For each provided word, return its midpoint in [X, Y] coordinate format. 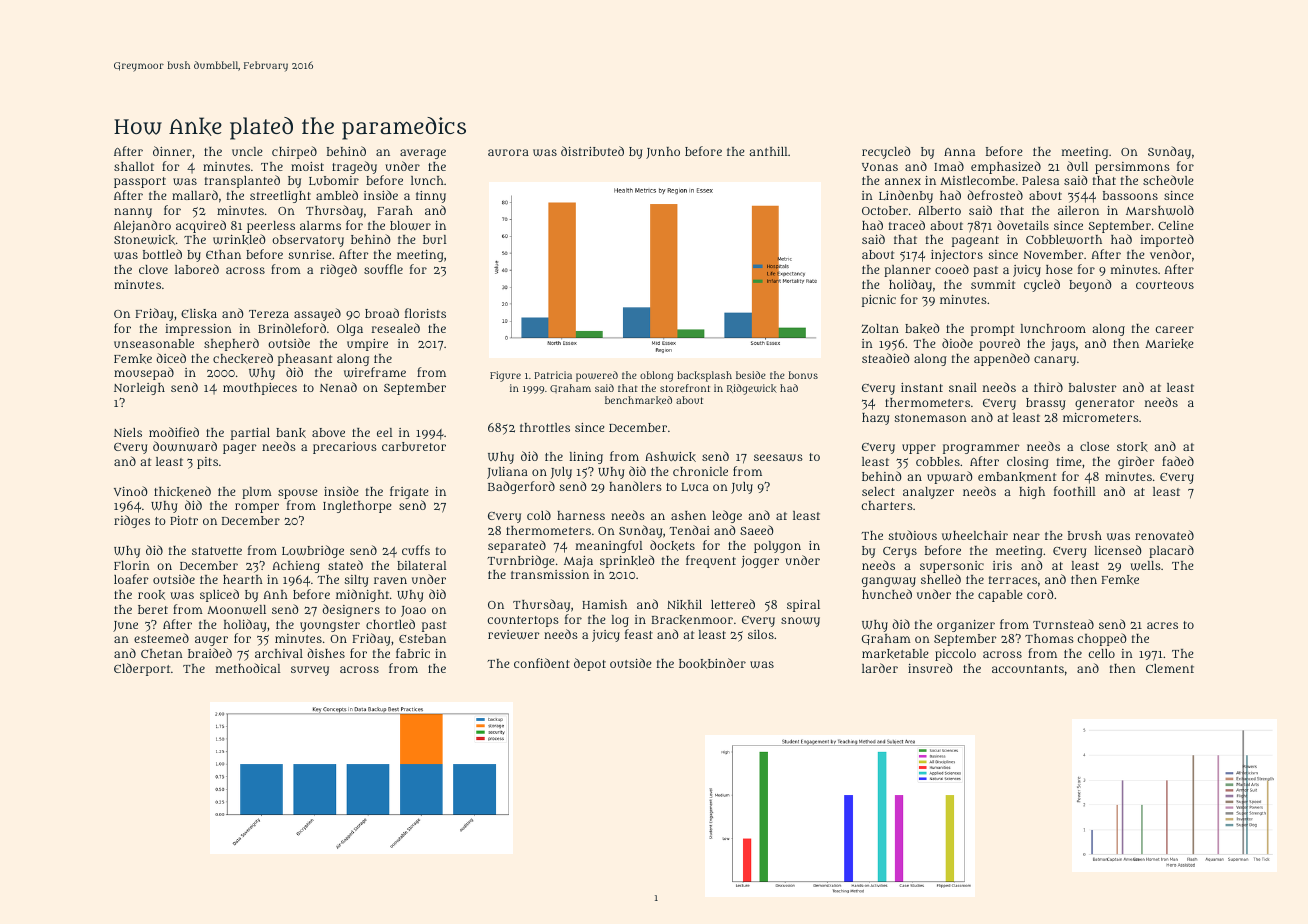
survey [310, 671]
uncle [247, 151]
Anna [959, 152]
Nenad [338, 387]
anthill [768, 151]
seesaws [778, 457]
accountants [1028, 669]
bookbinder [712, 663]
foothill [1075, 491]
